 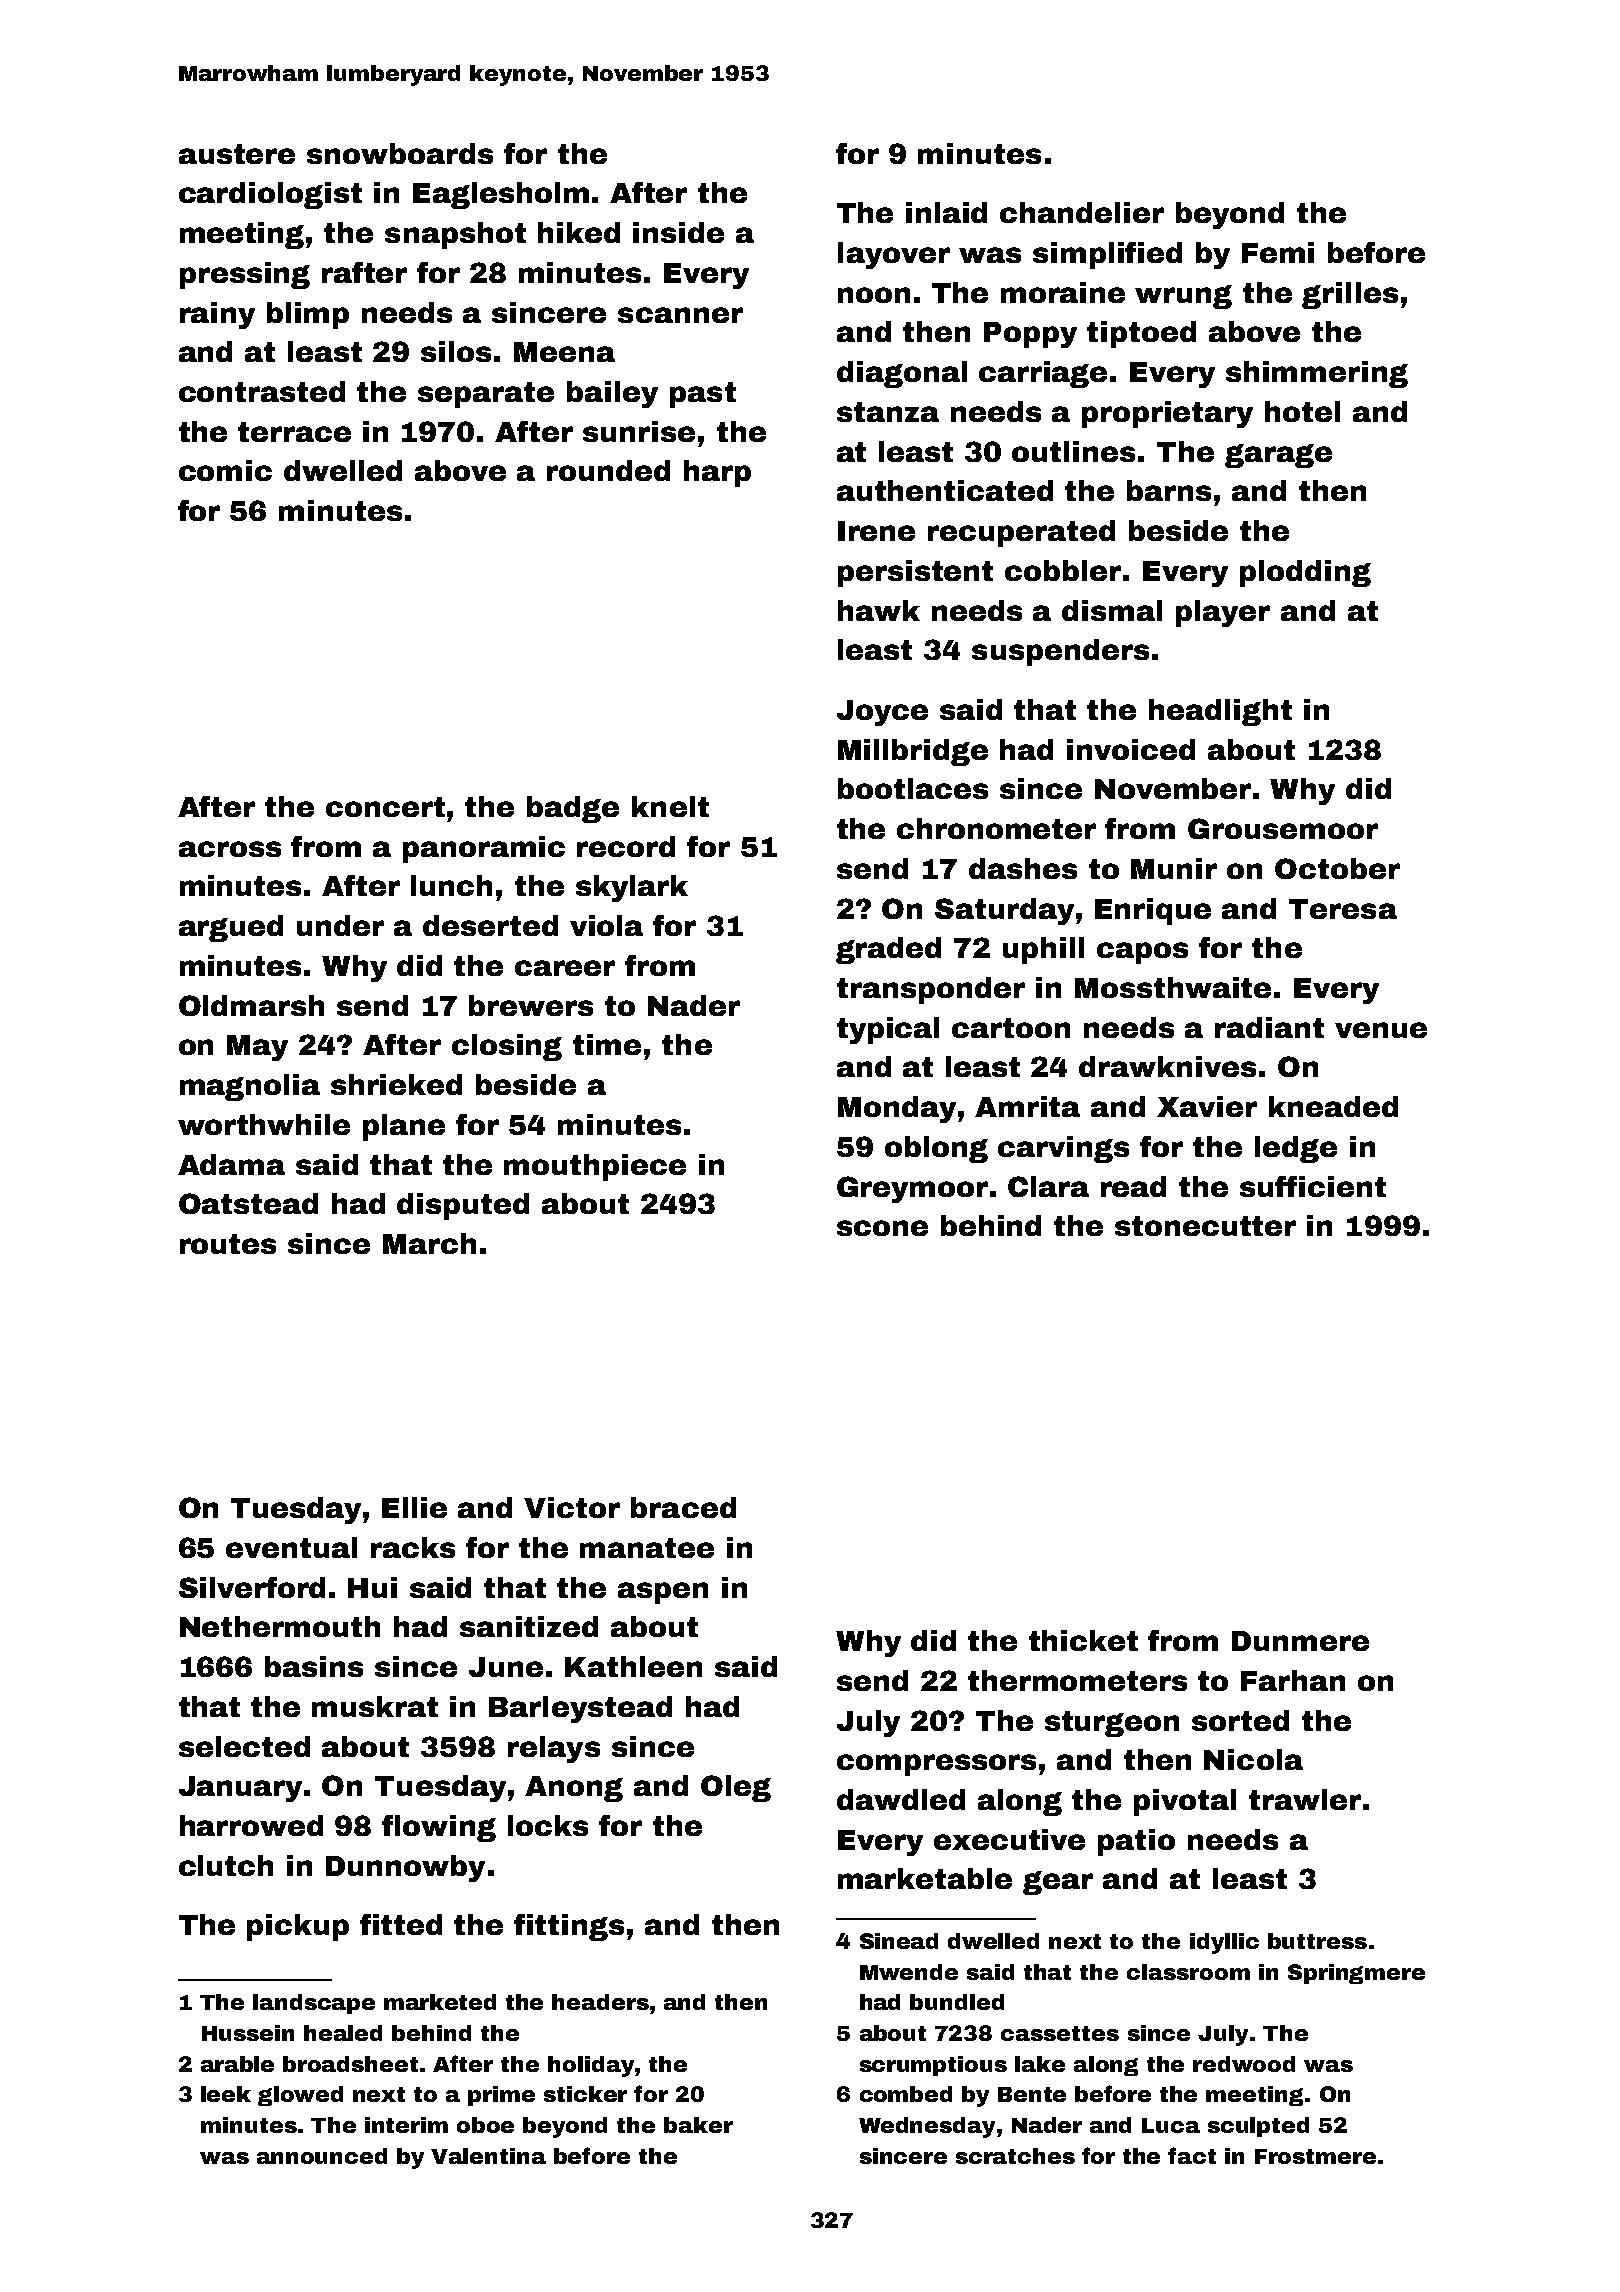 I want to click on Femi, so click(x=1278, y=252).
